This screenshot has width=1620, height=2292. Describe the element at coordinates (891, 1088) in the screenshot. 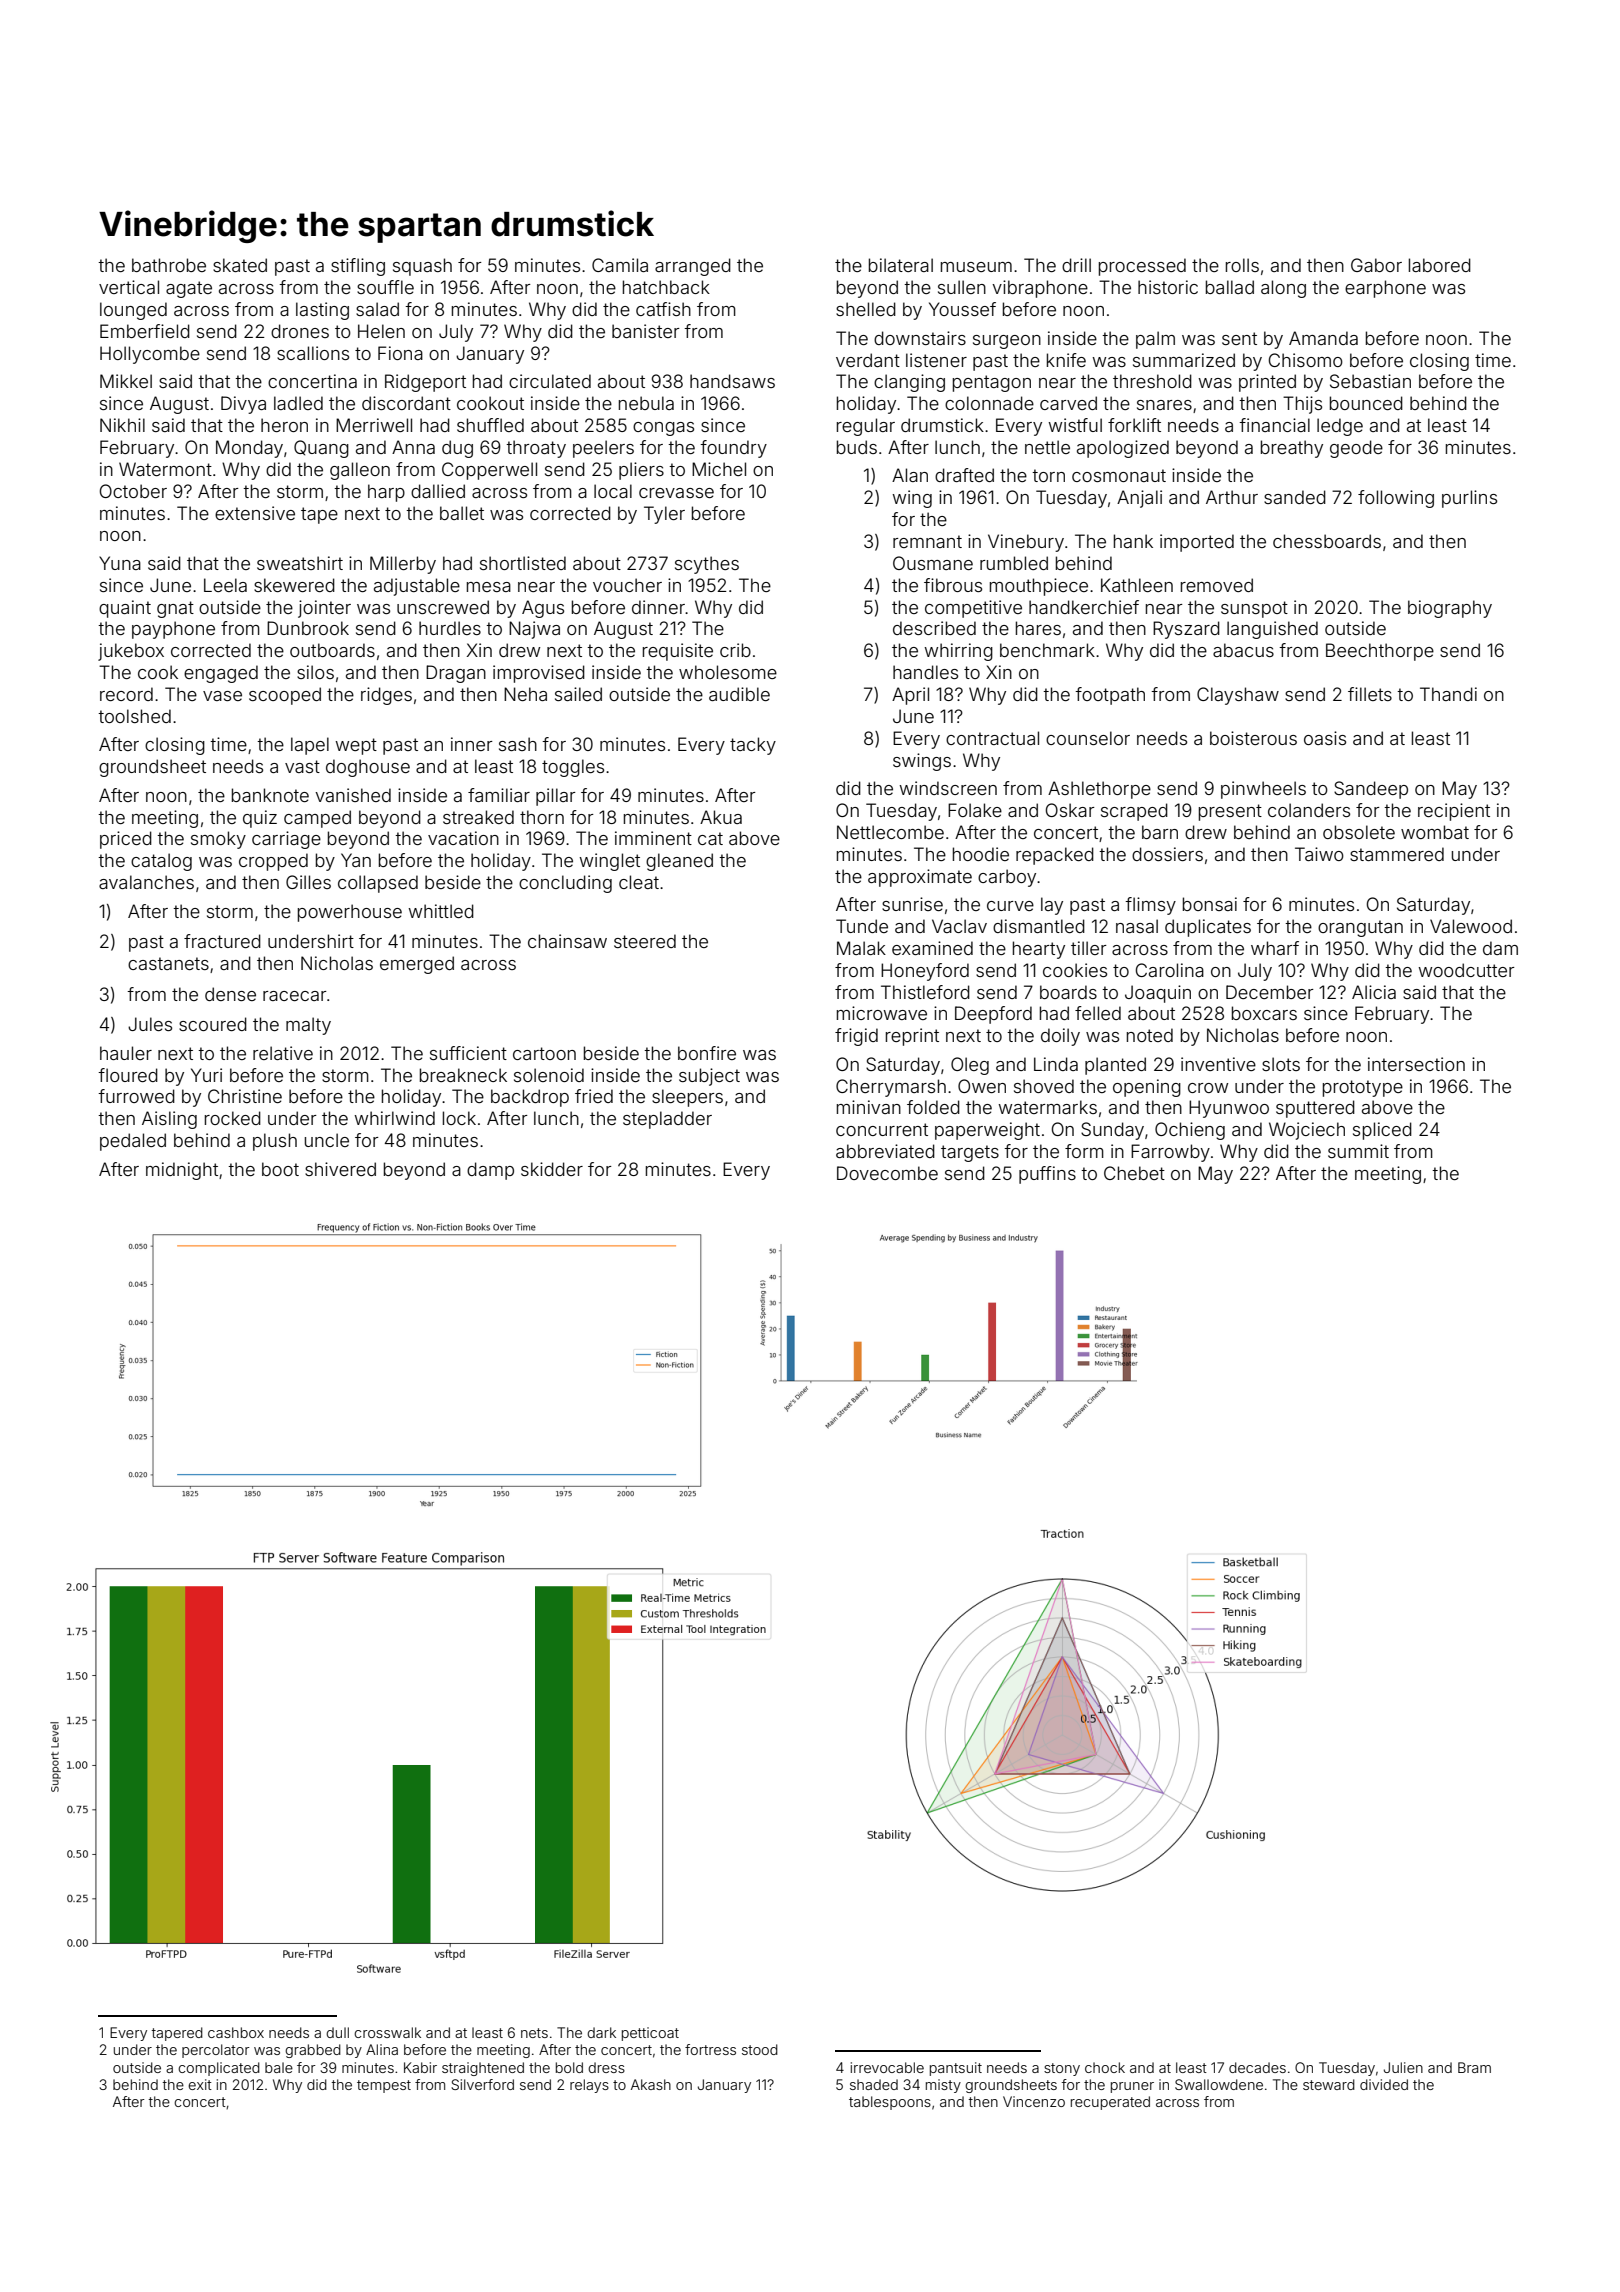

I see `Cherrymarsh` at that location.
